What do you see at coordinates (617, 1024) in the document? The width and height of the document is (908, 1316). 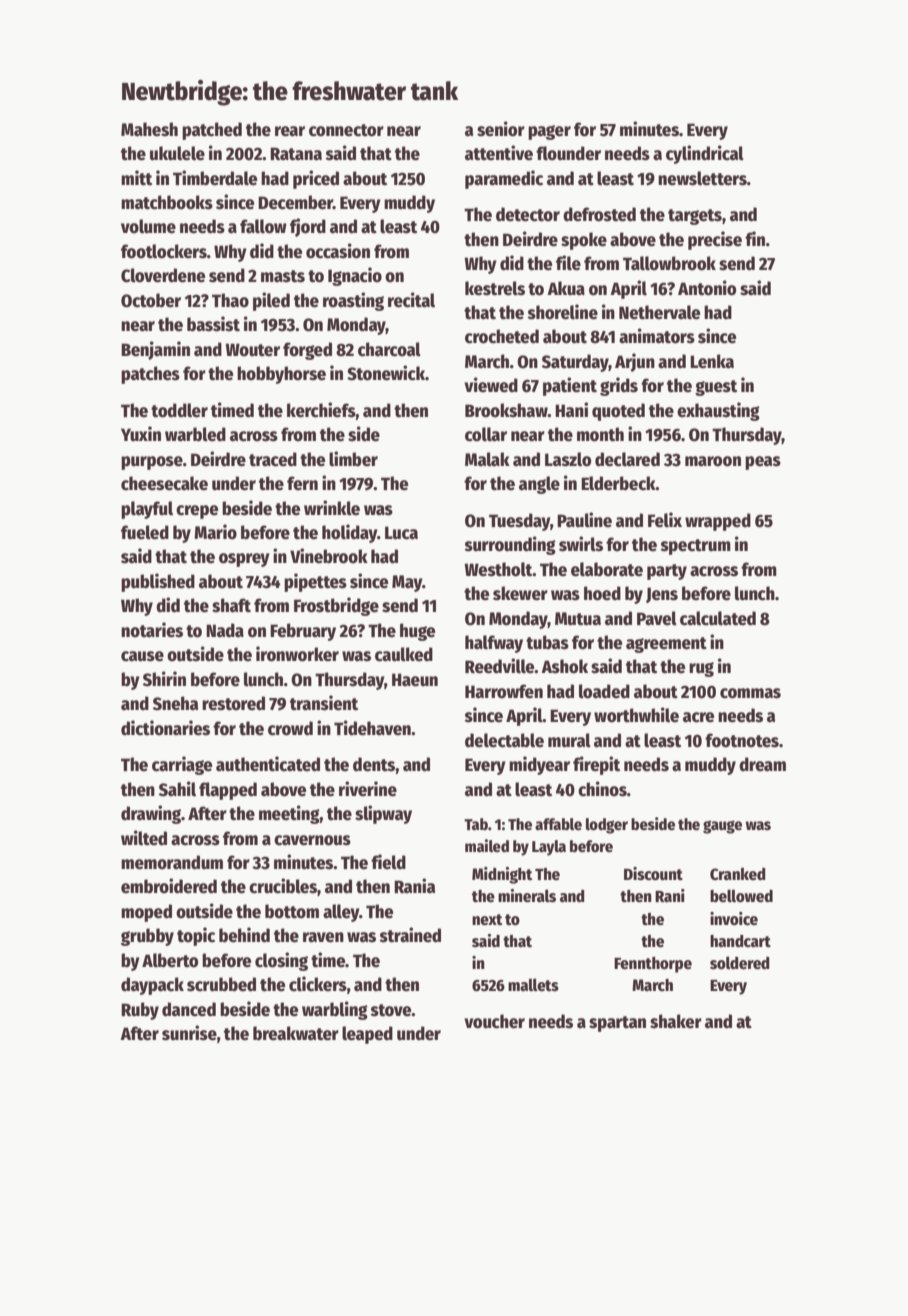 I see `spartan` at bounding box center [617, 1024].
